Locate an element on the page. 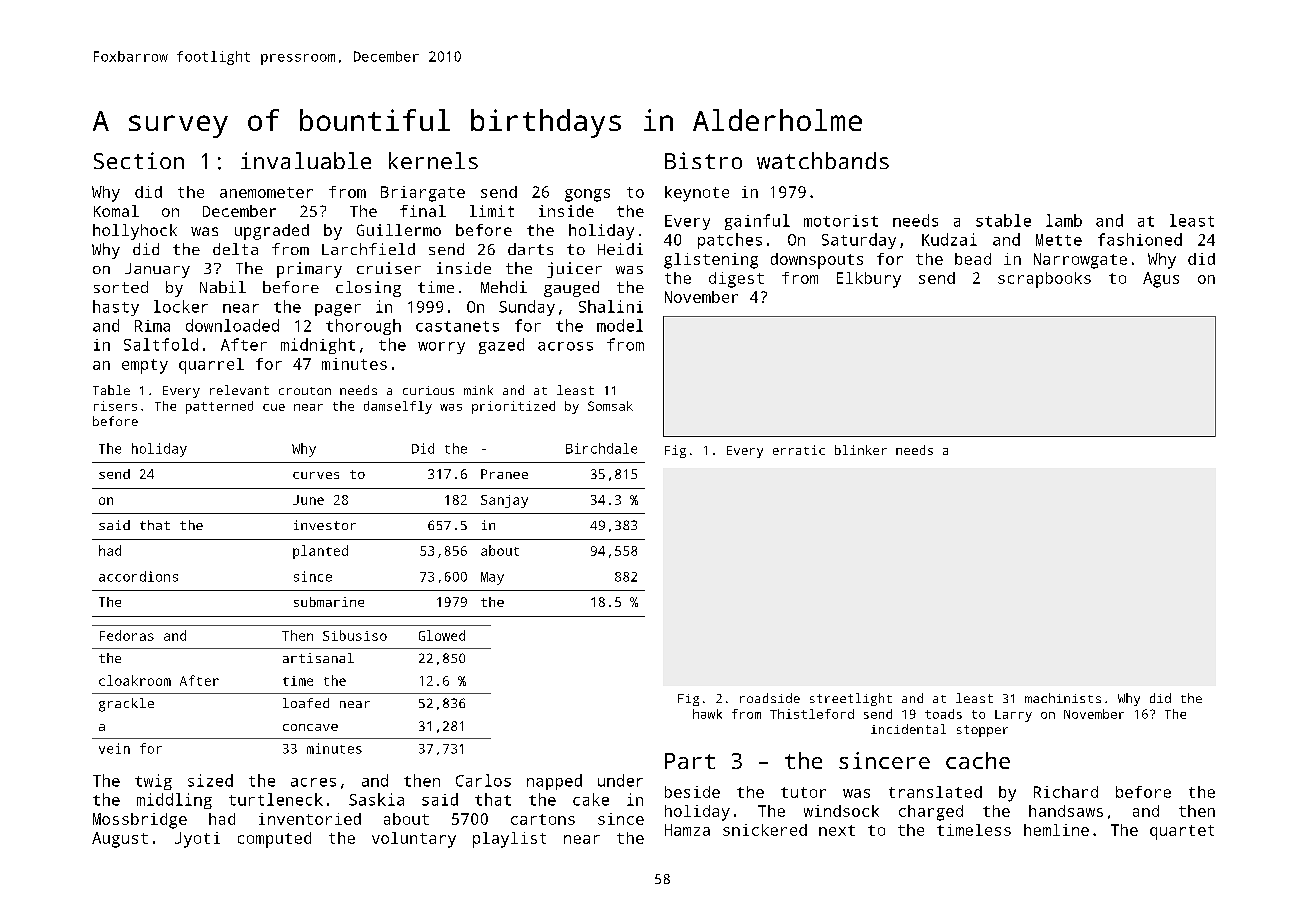  cache is located at coordinates (978, 760).
